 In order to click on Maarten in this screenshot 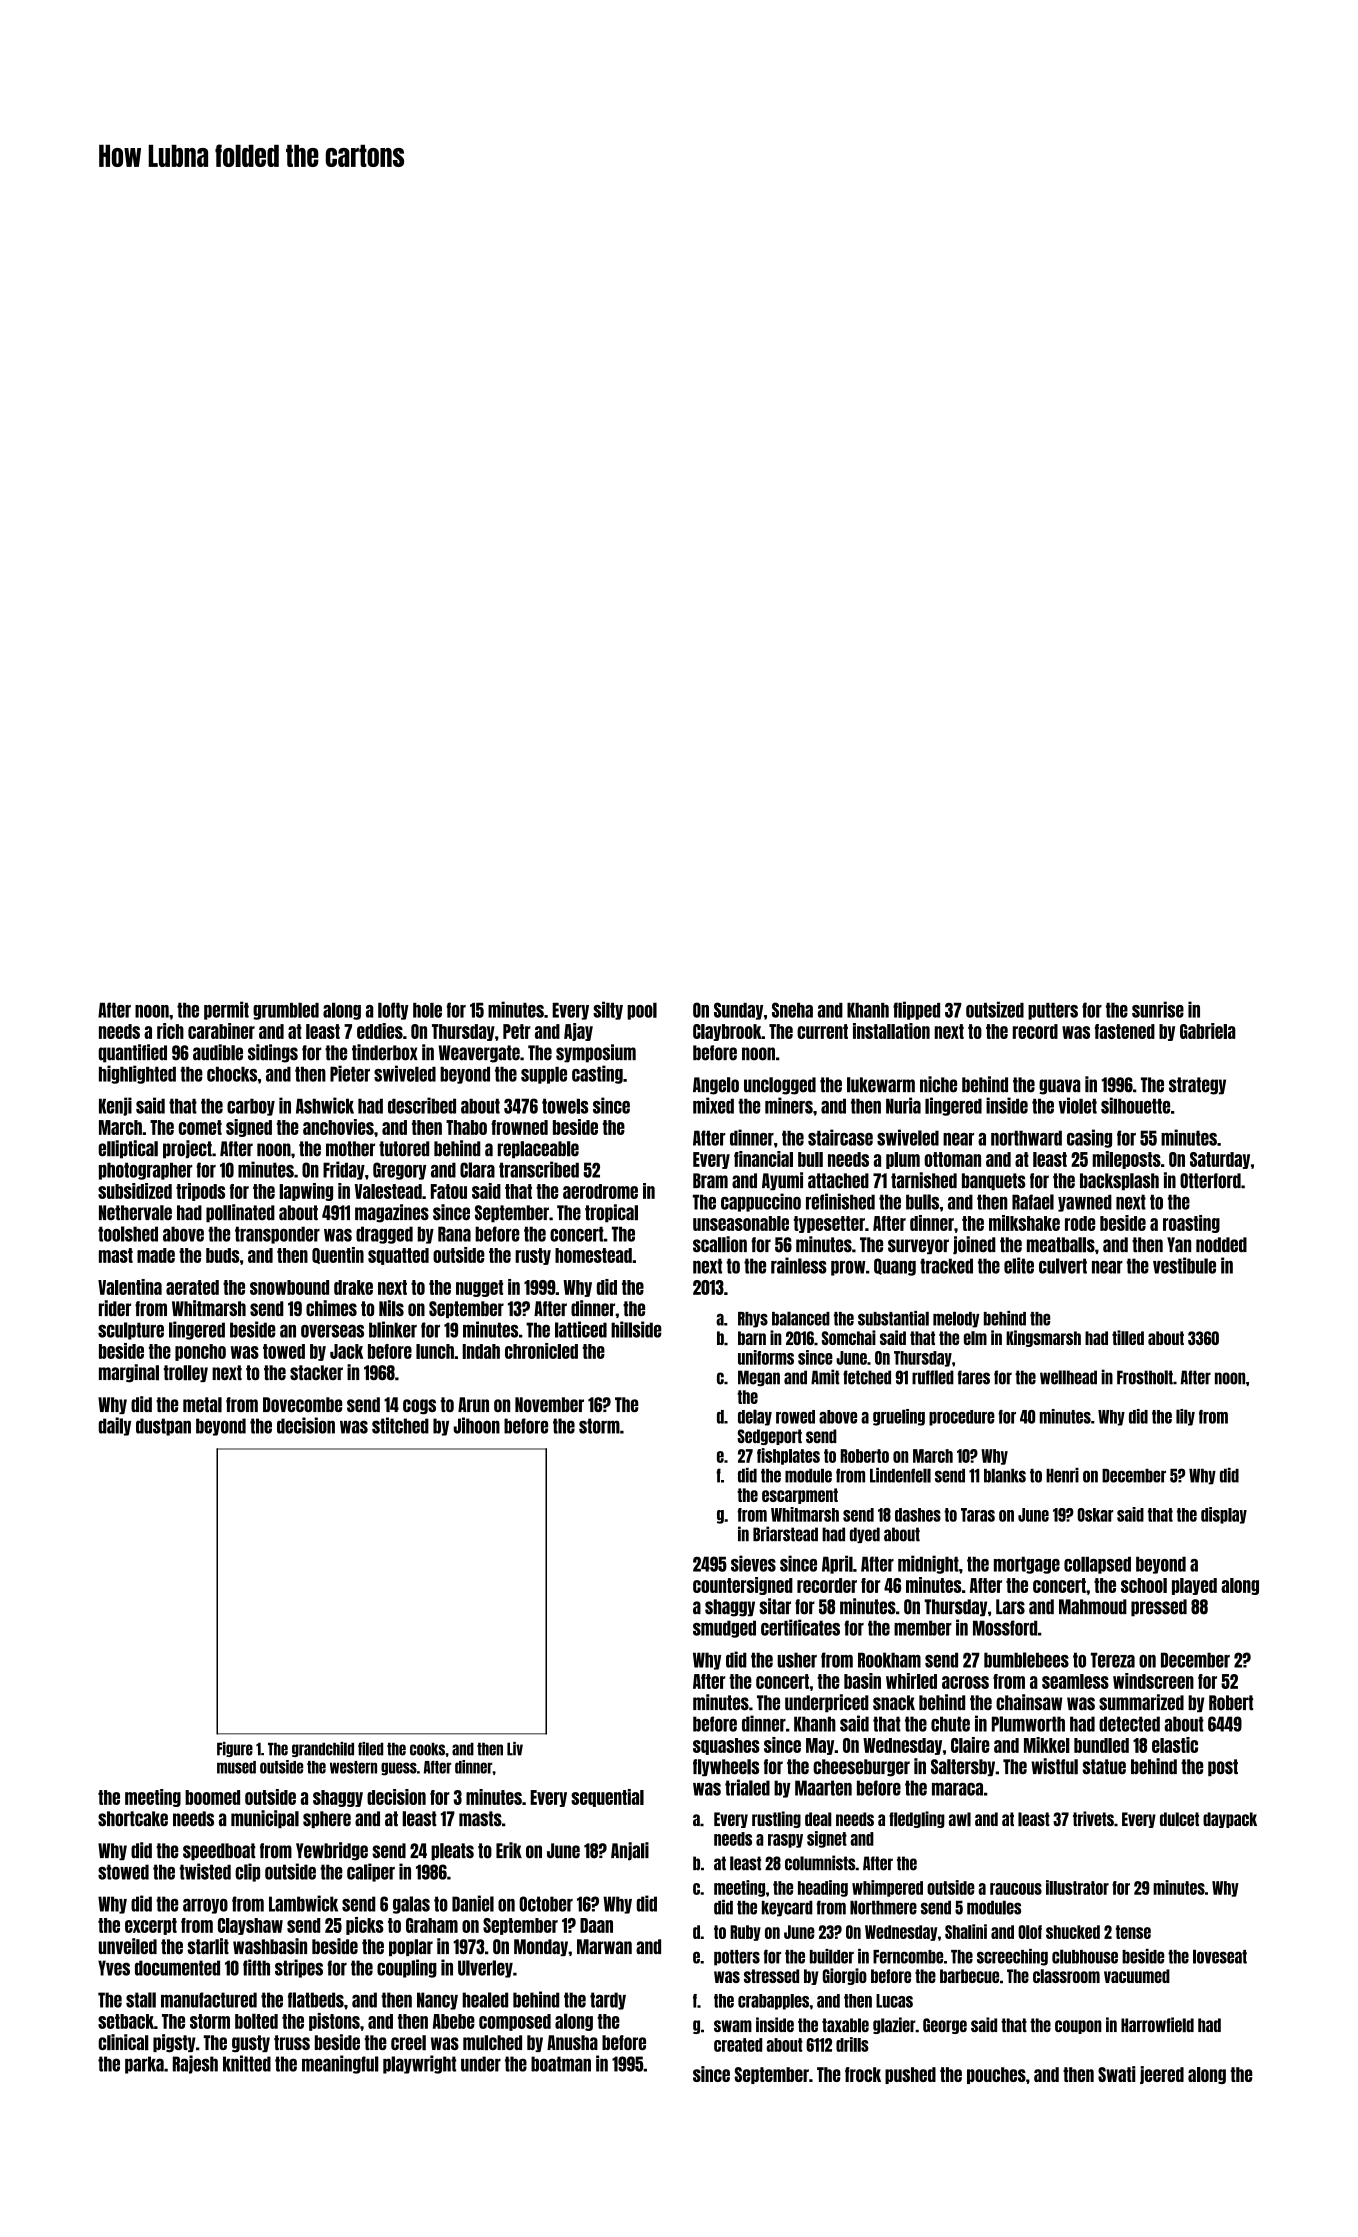, I will do `click(823, 1788)`.
